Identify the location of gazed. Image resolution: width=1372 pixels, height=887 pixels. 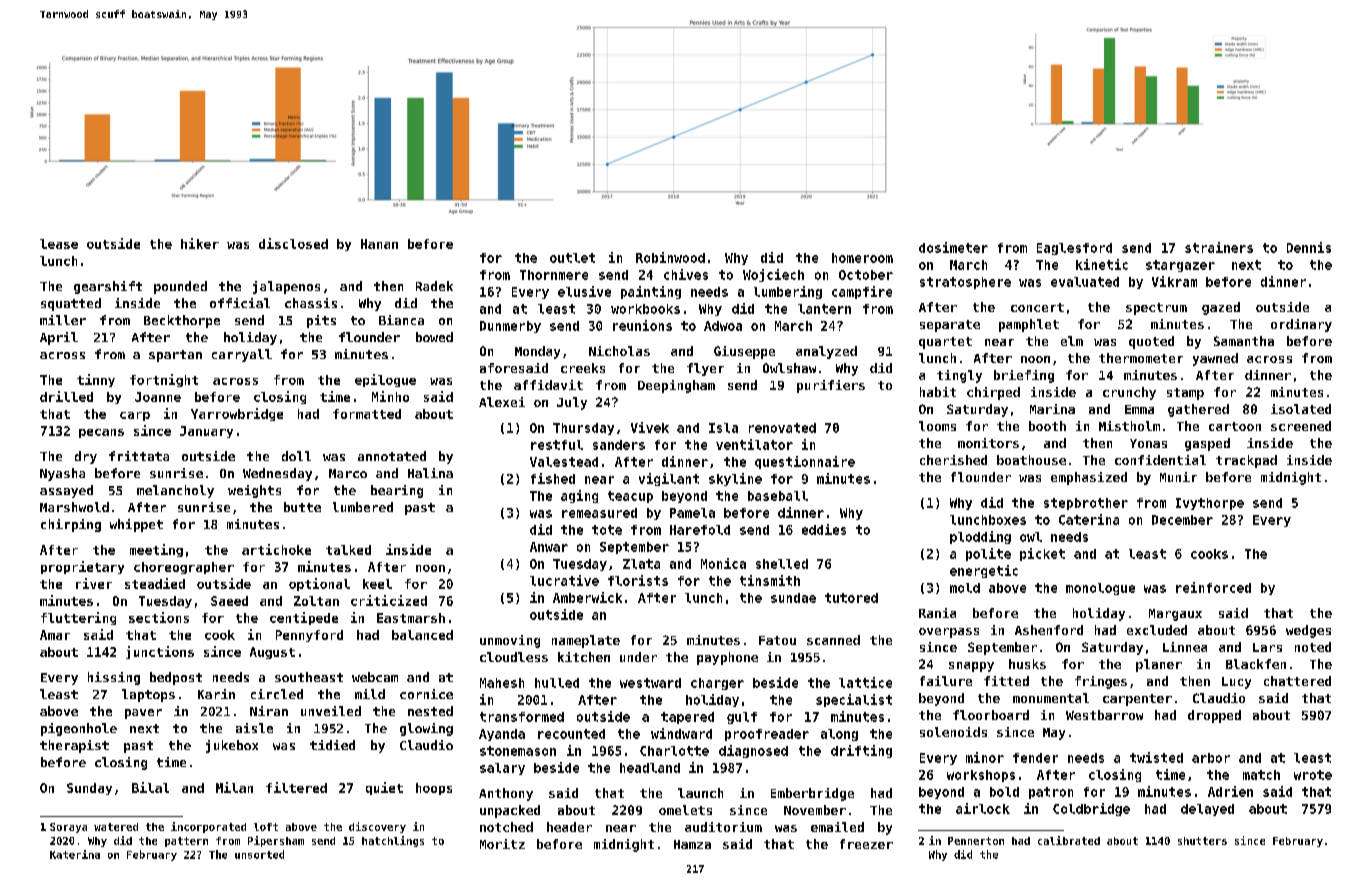
(1221, 308).
